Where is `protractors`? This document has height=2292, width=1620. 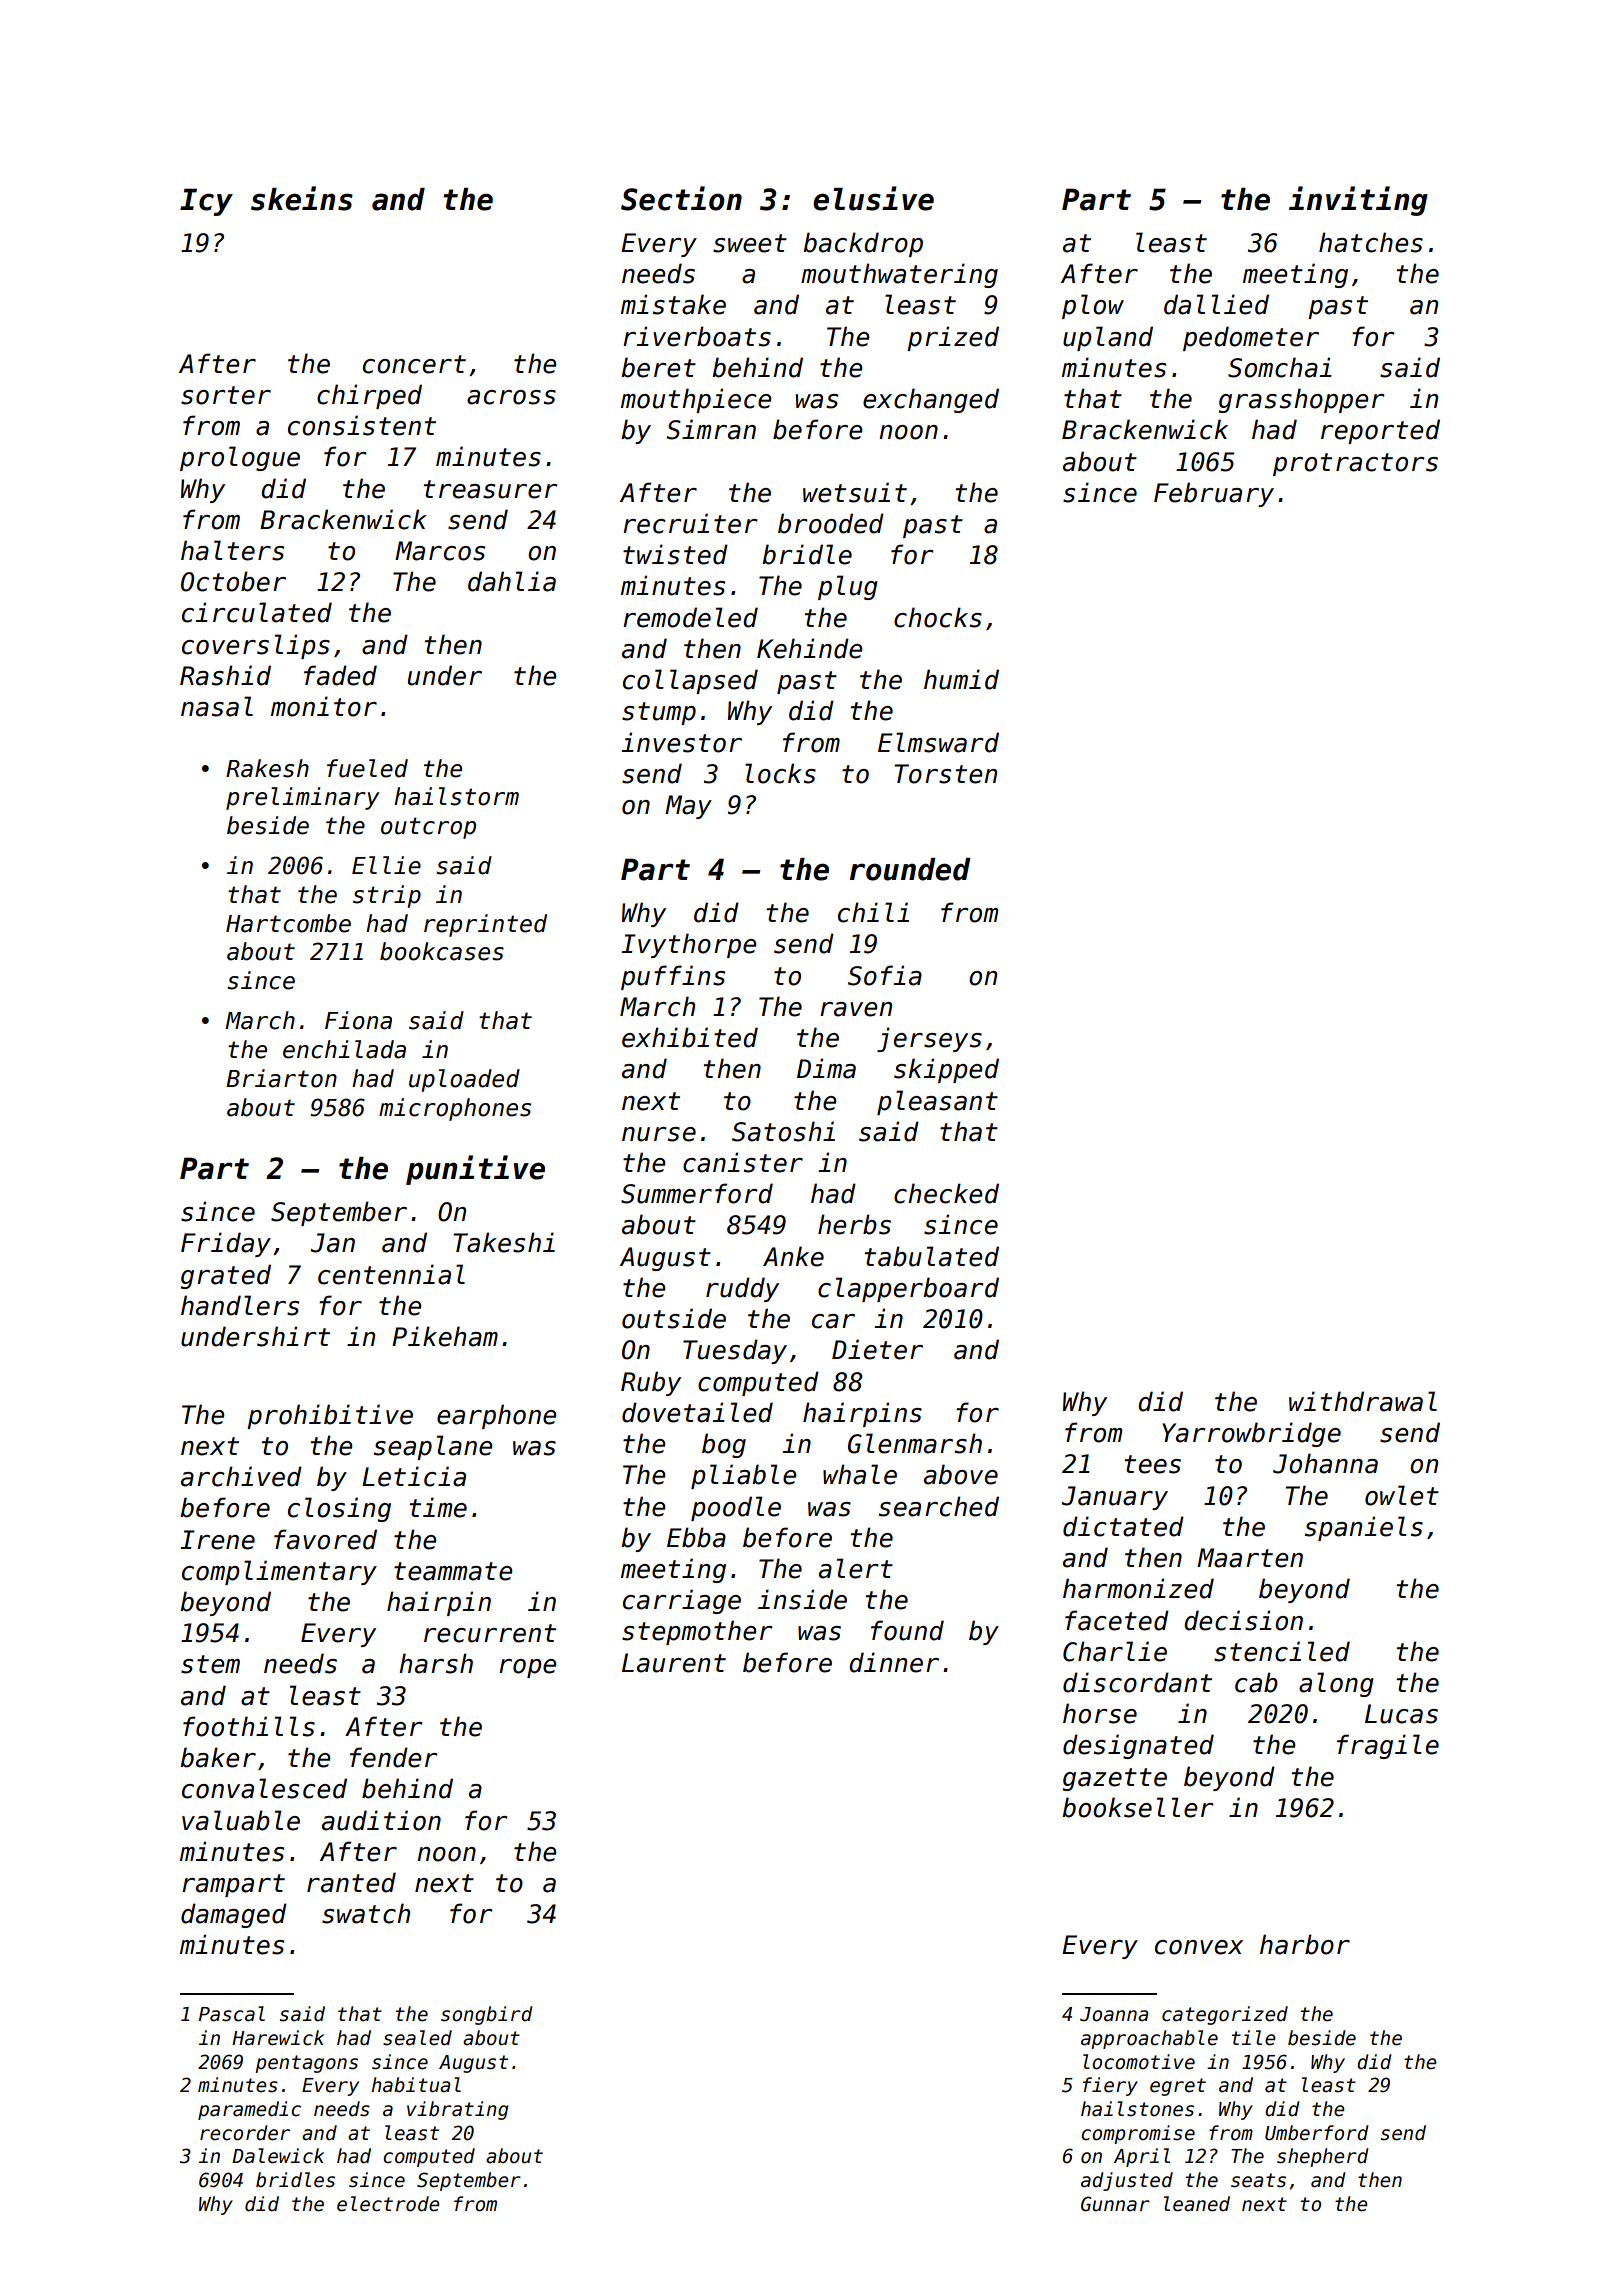
protractors is located at coordinates (1355, 464).
